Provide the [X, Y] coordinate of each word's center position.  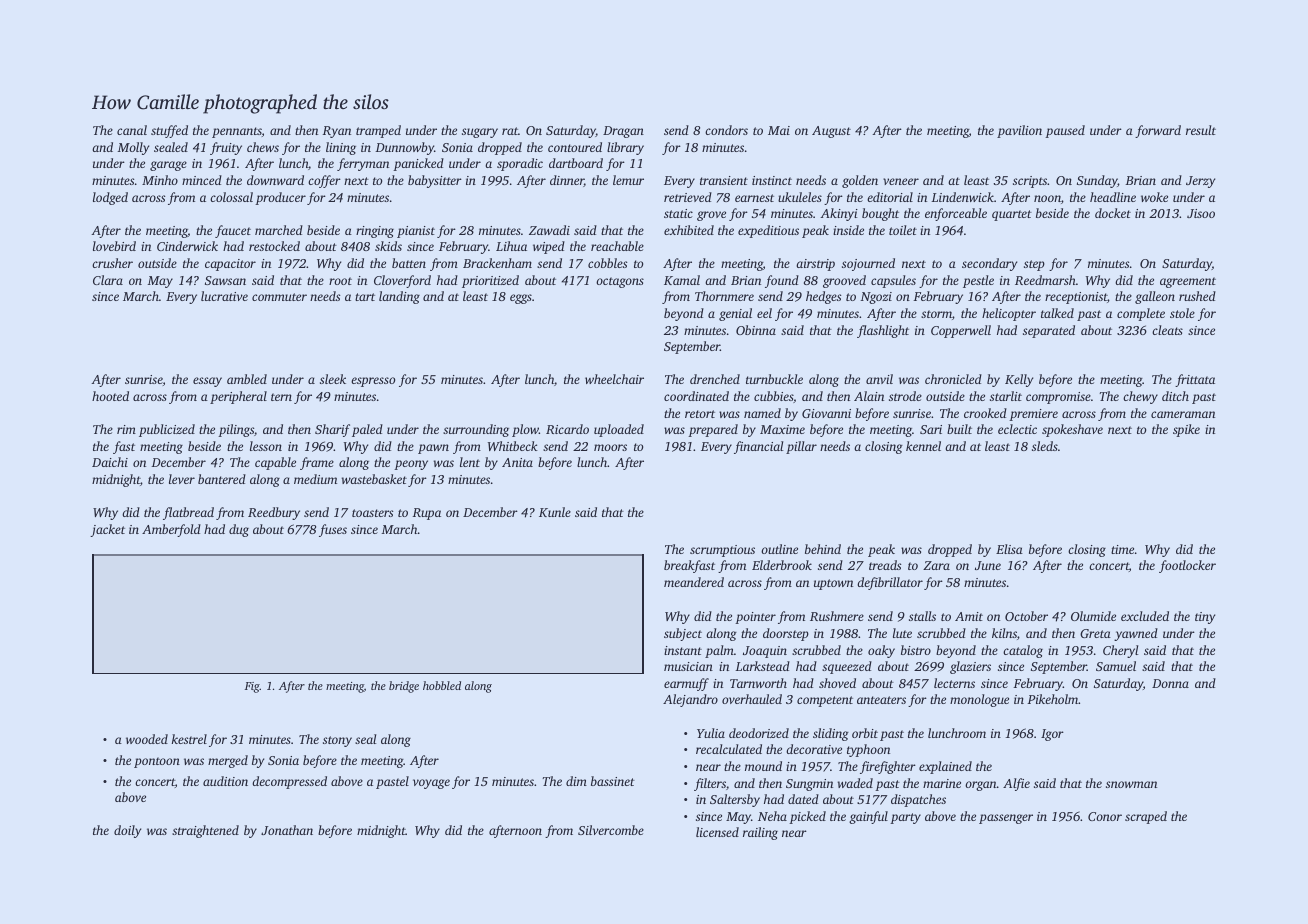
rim [126, 429]
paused [1065, 131]
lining [341, 148]
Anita [517, 462]
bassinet [613, 781]
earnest [754, 198]
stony [337, 741]
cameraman [1183, 414]
